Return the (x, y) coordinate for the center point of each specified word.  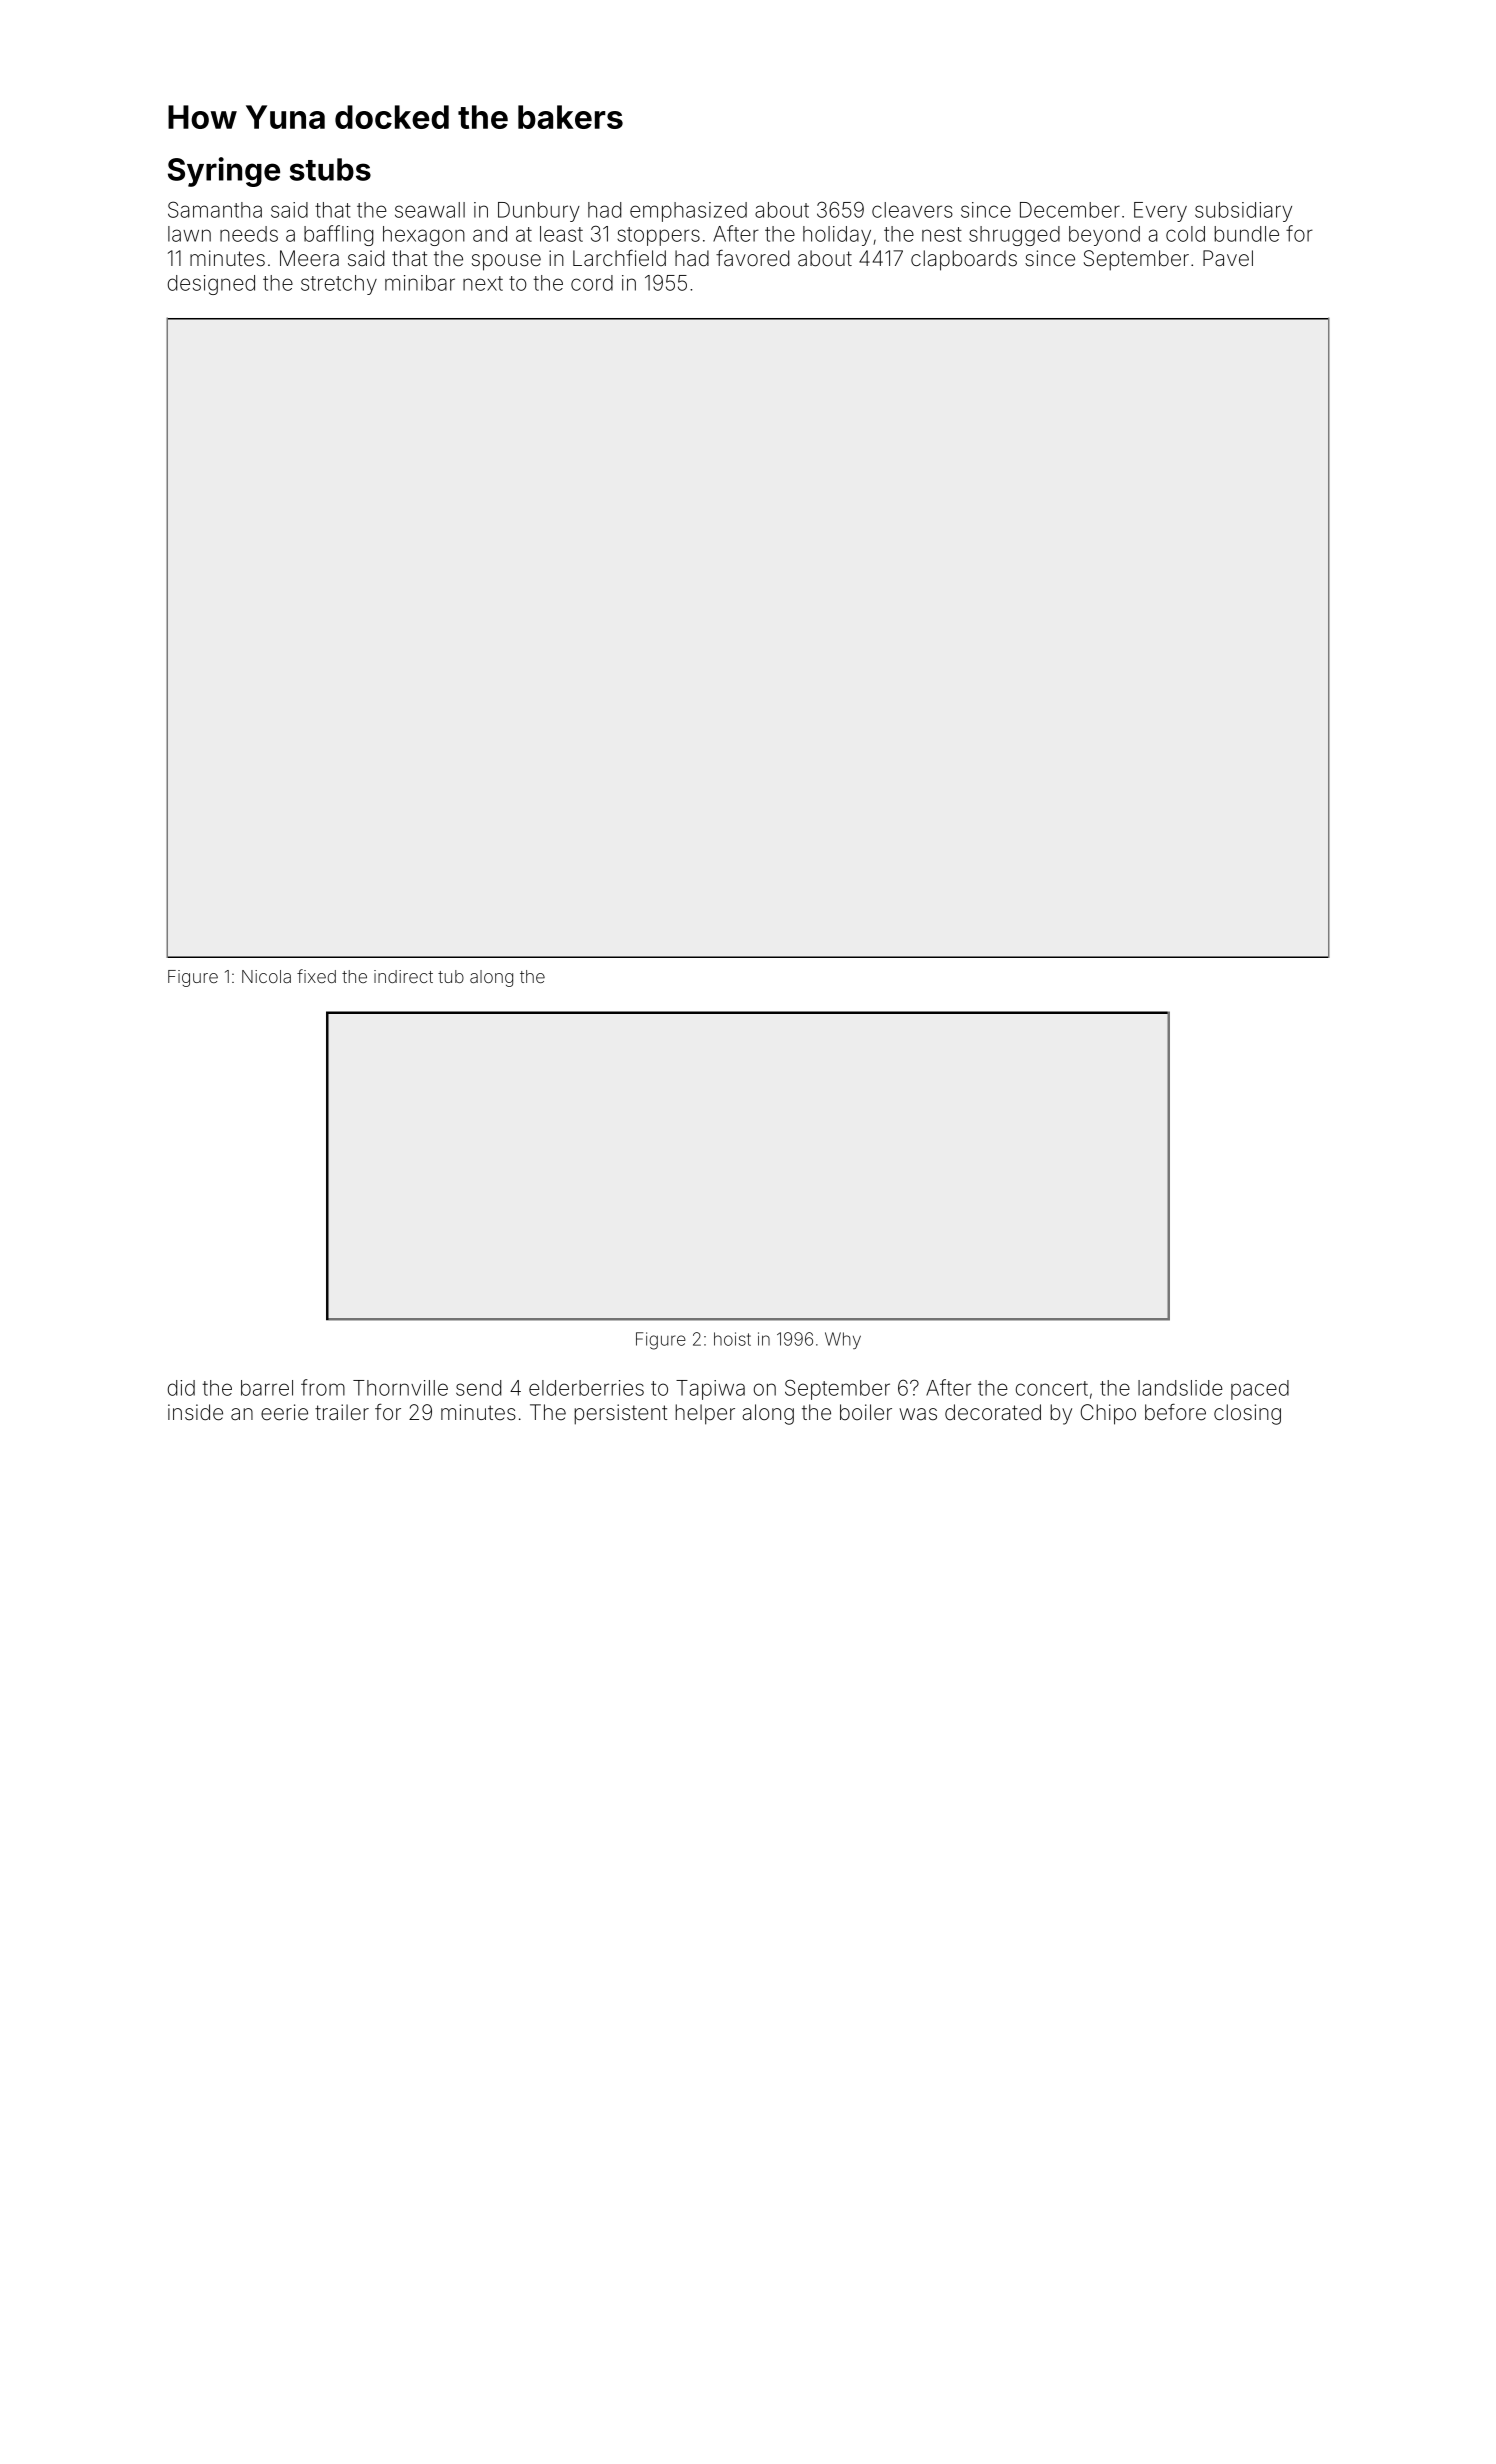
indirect (403, 976)
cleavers (912, 210)
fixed (316, 976)
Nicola (266, 976)
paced (1260, 1390)
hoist (732, 1339)
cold (1185, 234)
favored (752, 258)
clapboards (964, 260)
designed (211, 285)
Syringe (224, 172)
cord (592, 283)
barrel (267, 1388)
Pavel (1228, 258)
